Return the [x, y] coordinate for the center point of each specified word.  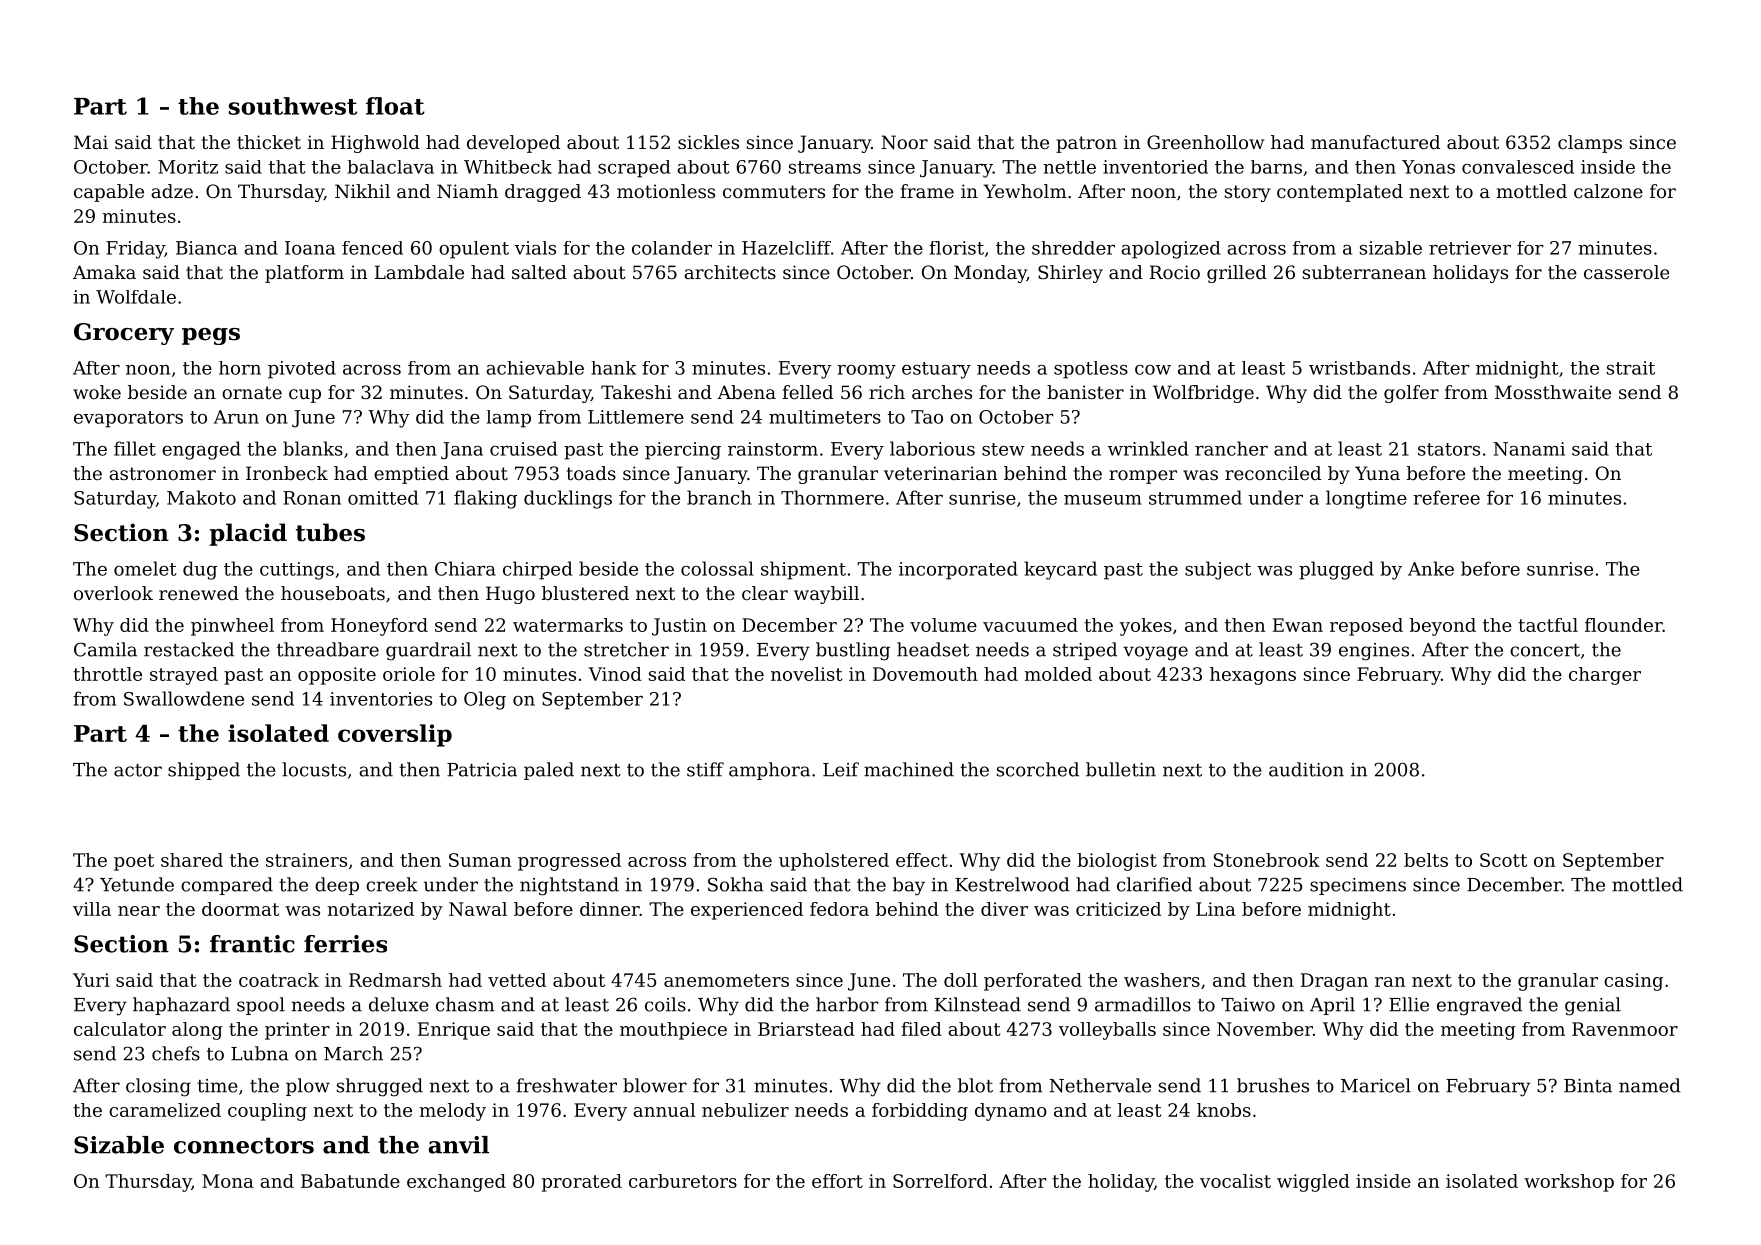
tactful [1548, 625]
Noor [904, 142]
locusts [314, 769]
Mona [228, 1181]
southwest [293, 106]
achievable [535, 368]
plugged [1336, 570]
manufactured [1375, 142]
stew [1003, 449]
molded [1058, 674]
